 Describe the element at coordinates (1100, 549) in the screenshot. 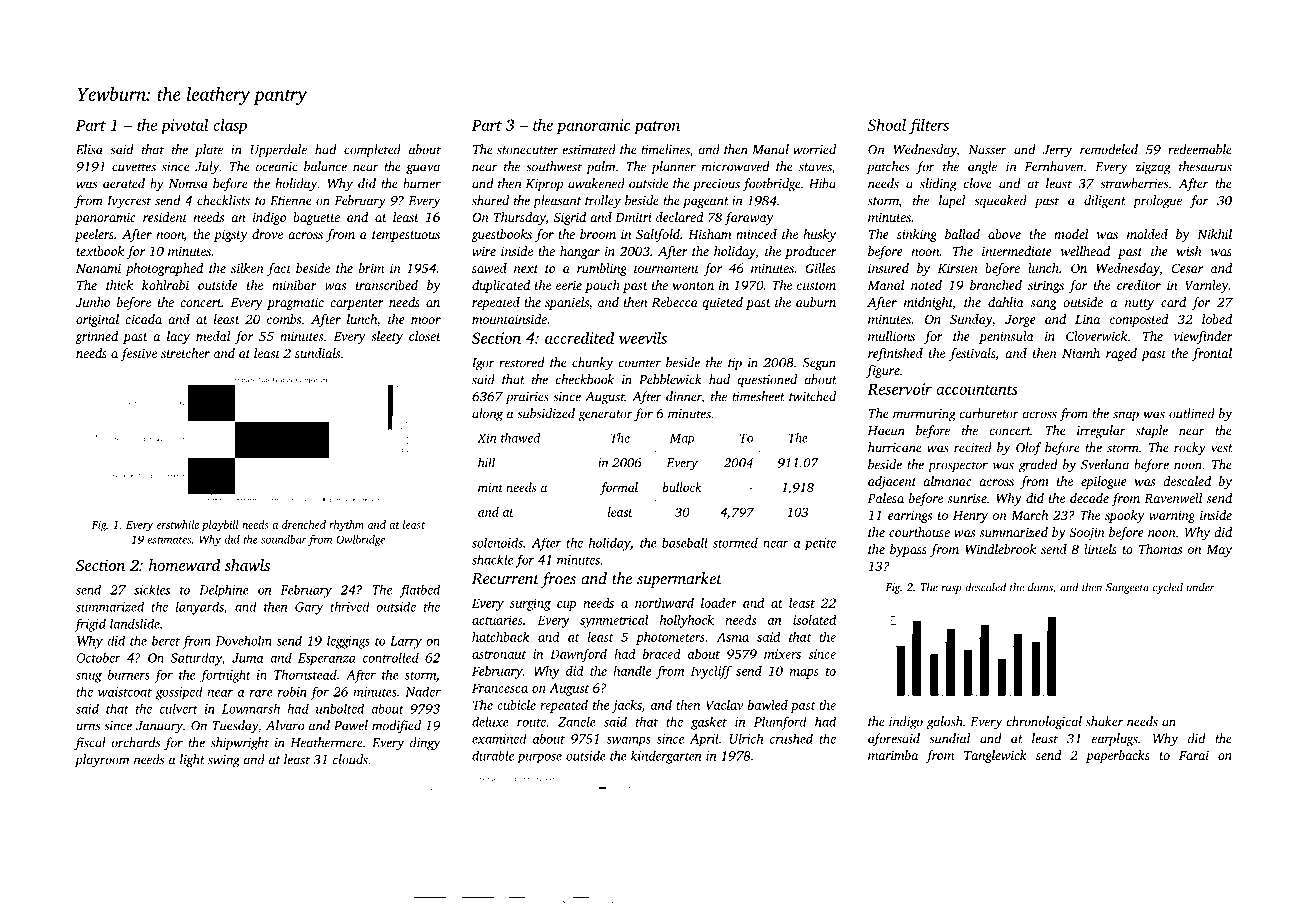

I see `lintels` at that location.
